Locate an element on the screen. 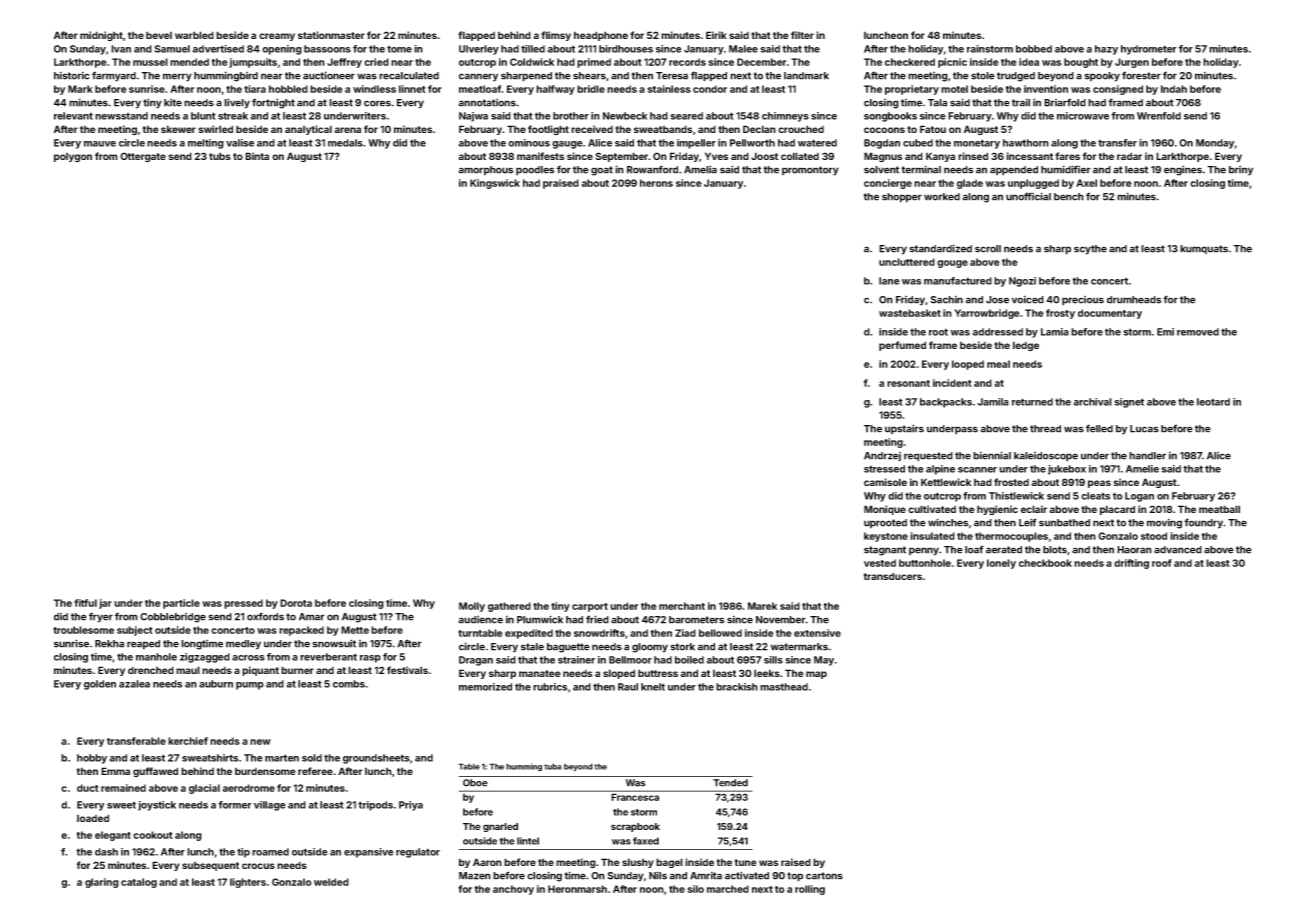  glaring is located at coordinates (102, 883).
